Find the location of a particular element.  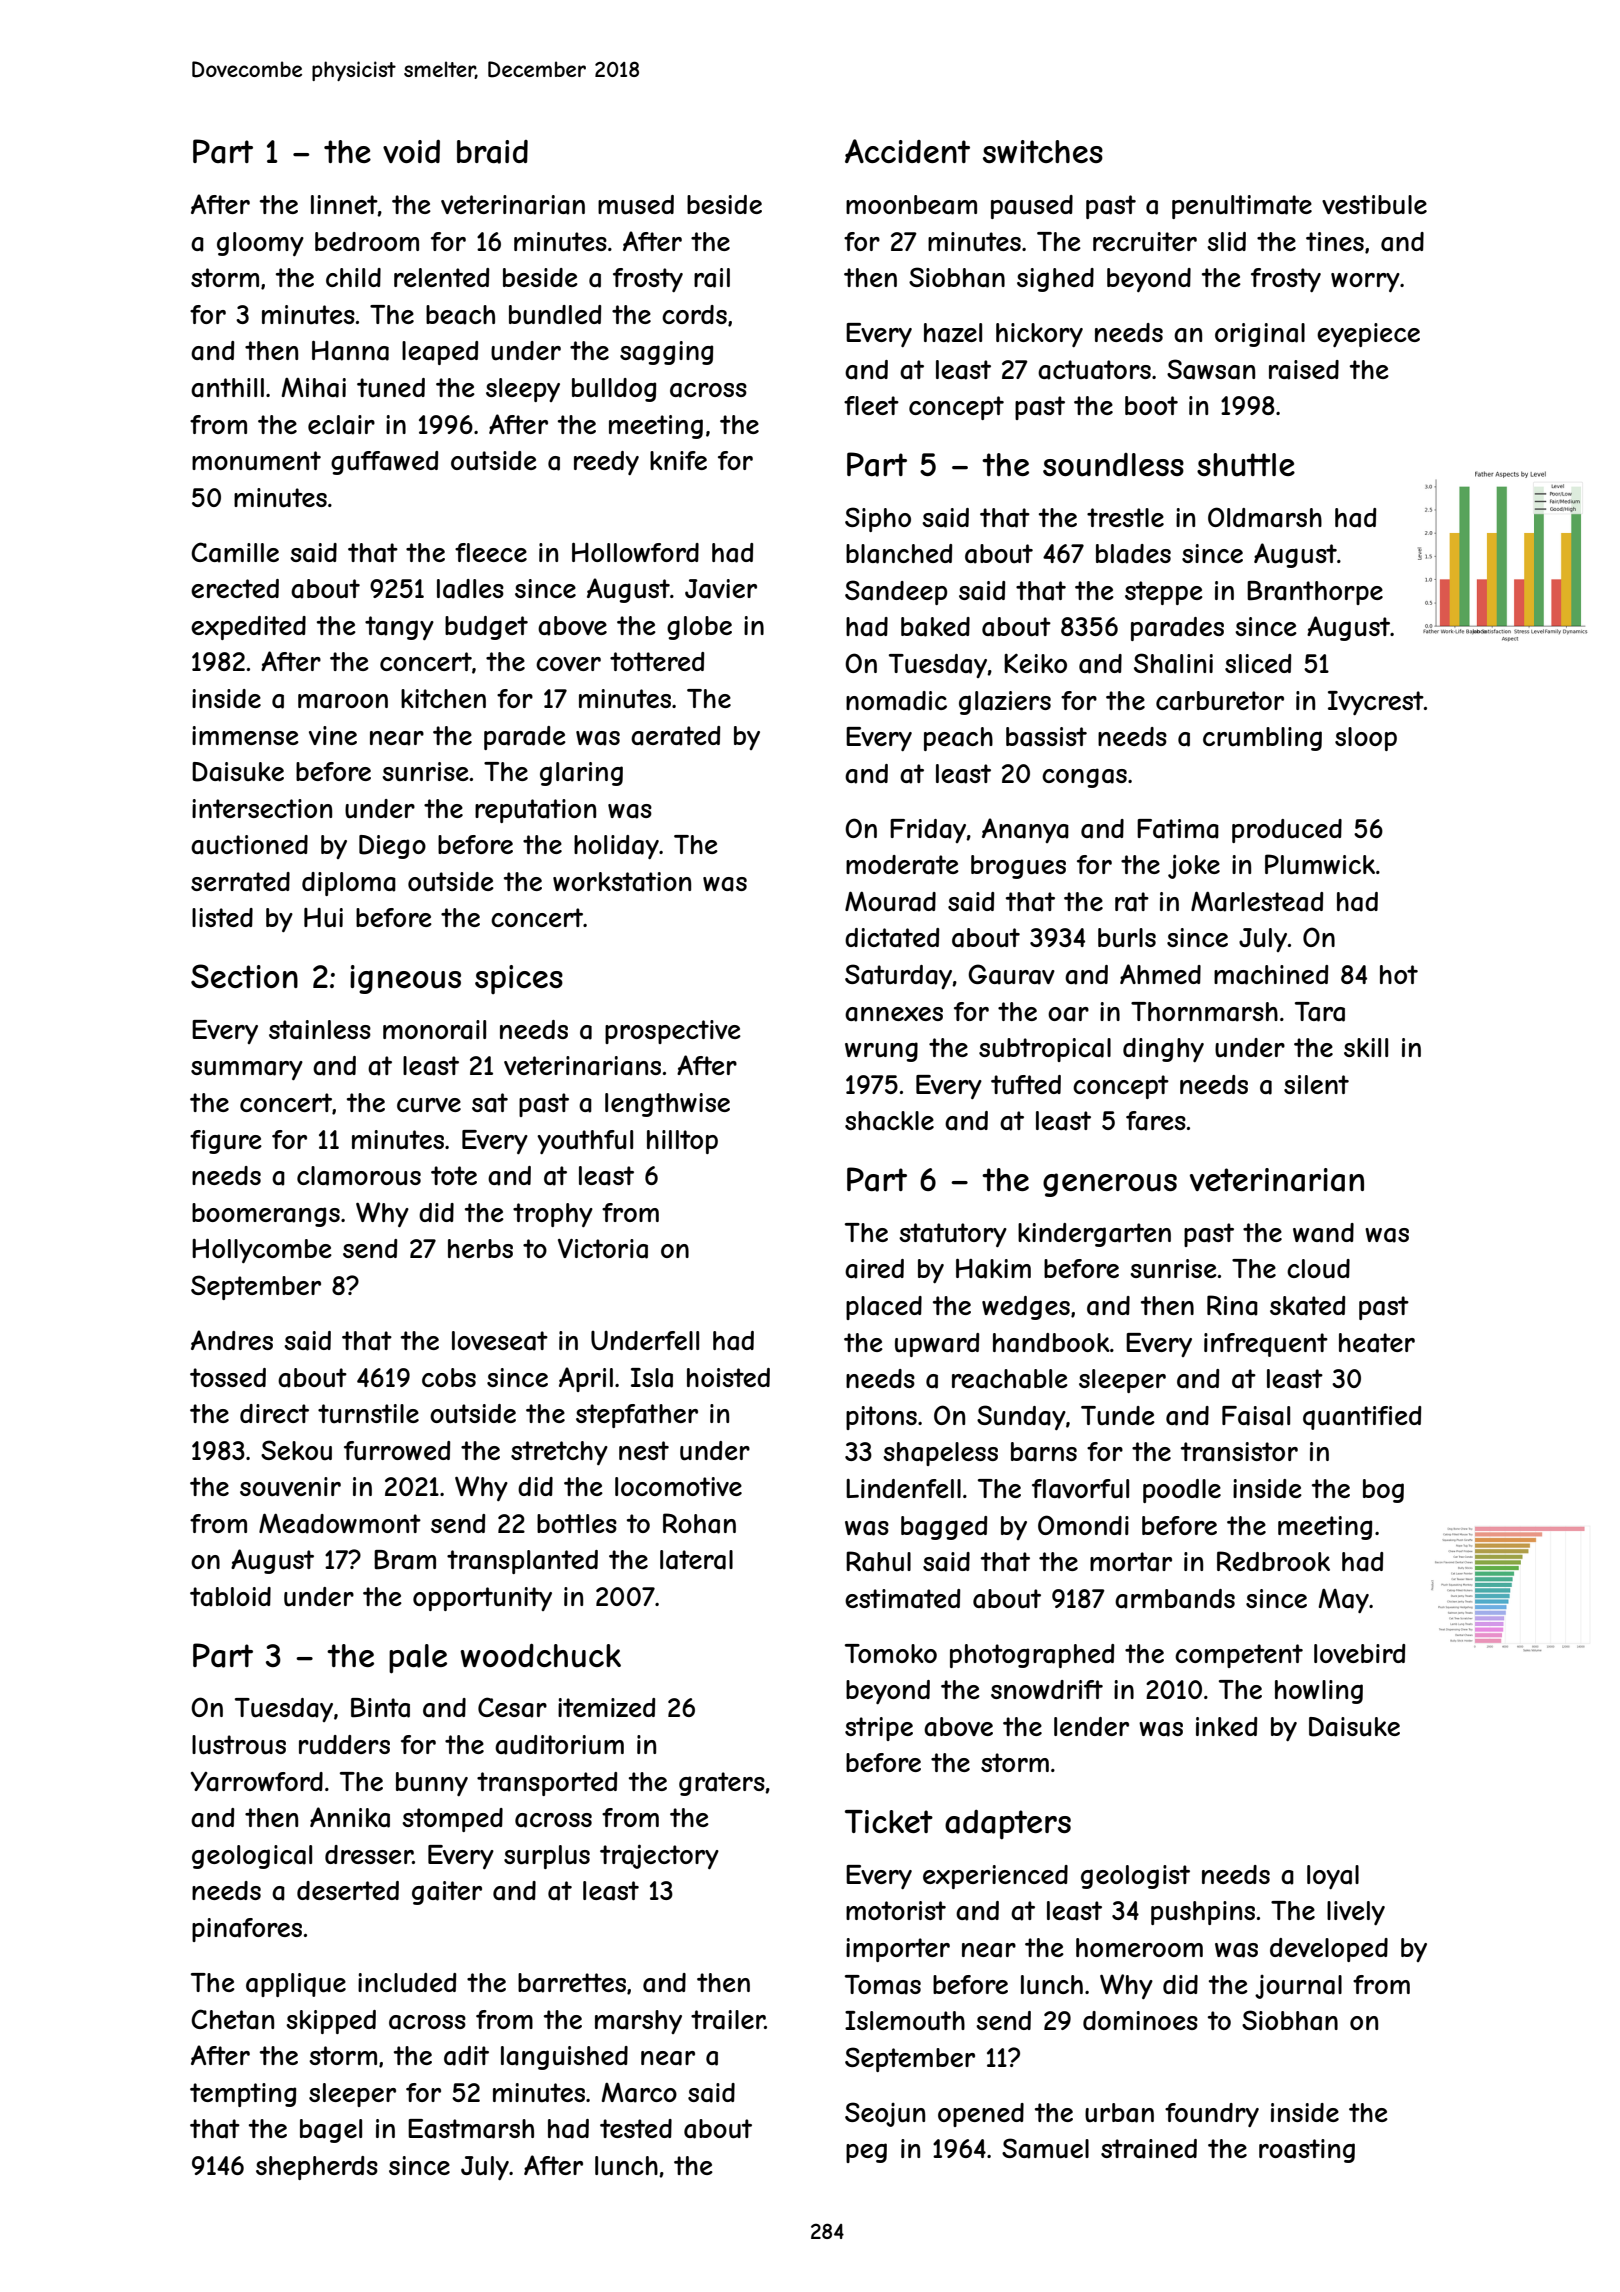

bedroom is located at coordinates (367, 241).
